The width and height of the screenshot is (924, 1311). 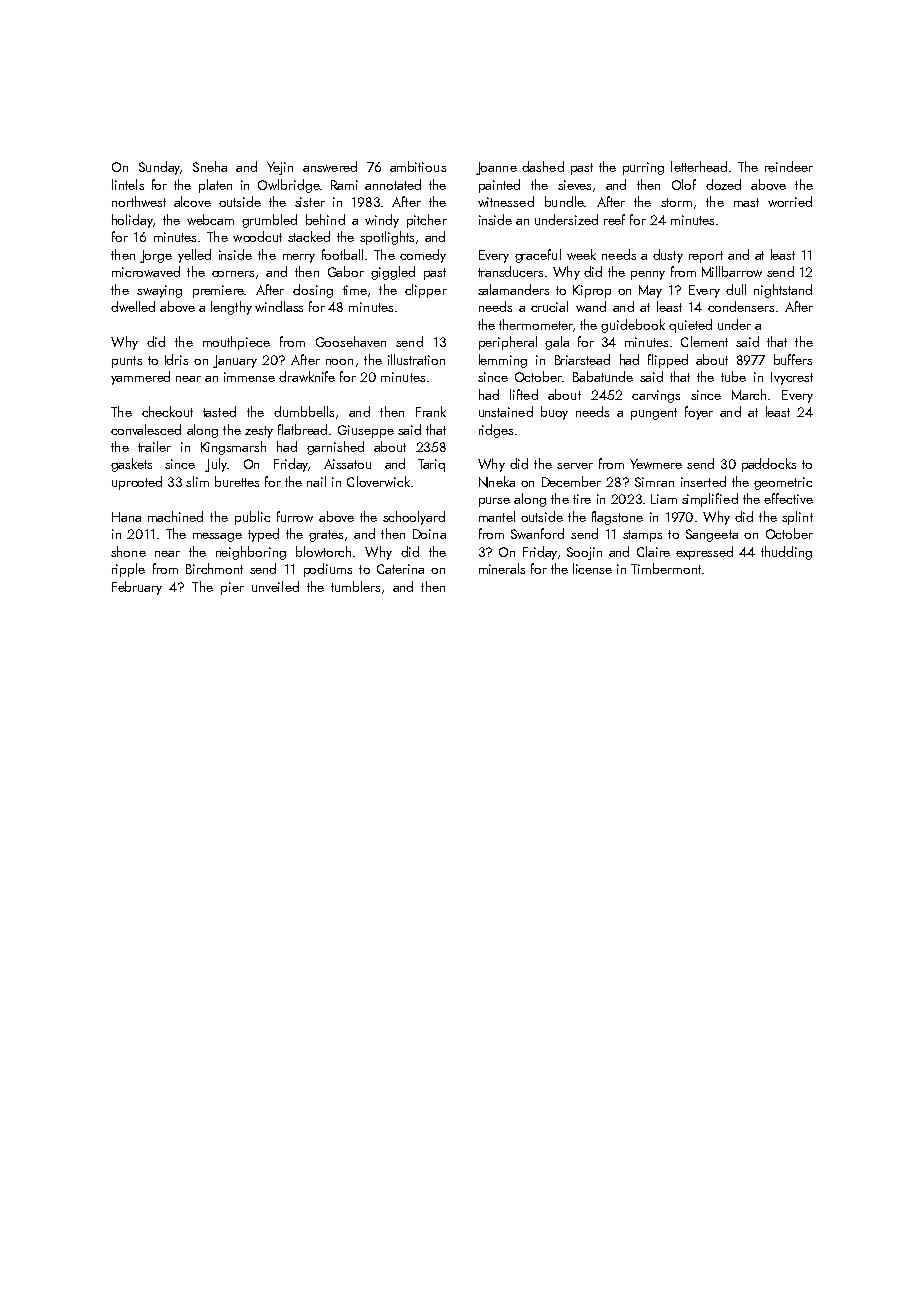 What do you see at coordinates (355, 586) in the screenshot?
I see `tumblers` at bounding box center [355, 586].
